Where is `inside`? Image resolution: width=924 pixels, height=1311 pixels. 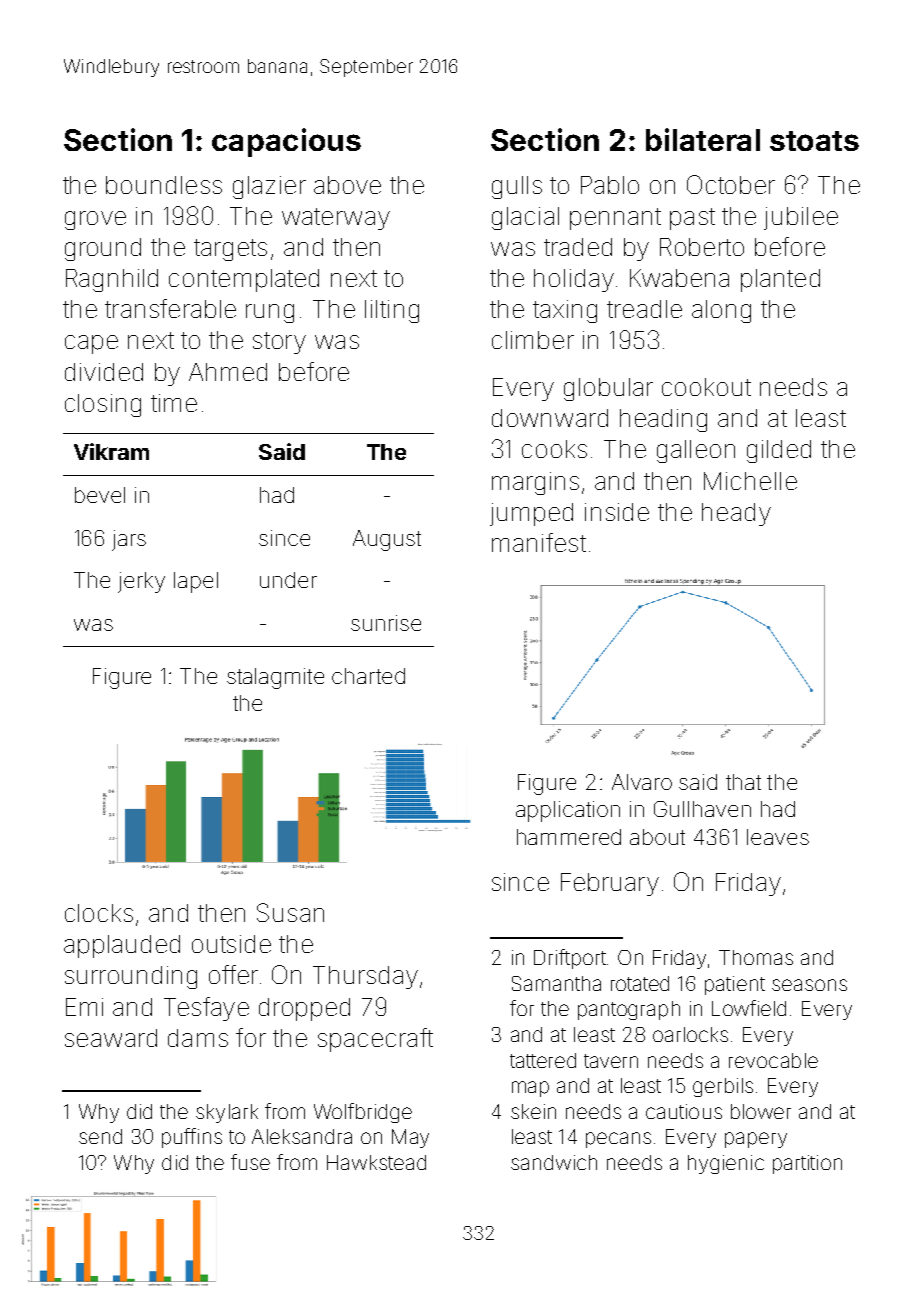
inside is located at coordinates (617, 512).
